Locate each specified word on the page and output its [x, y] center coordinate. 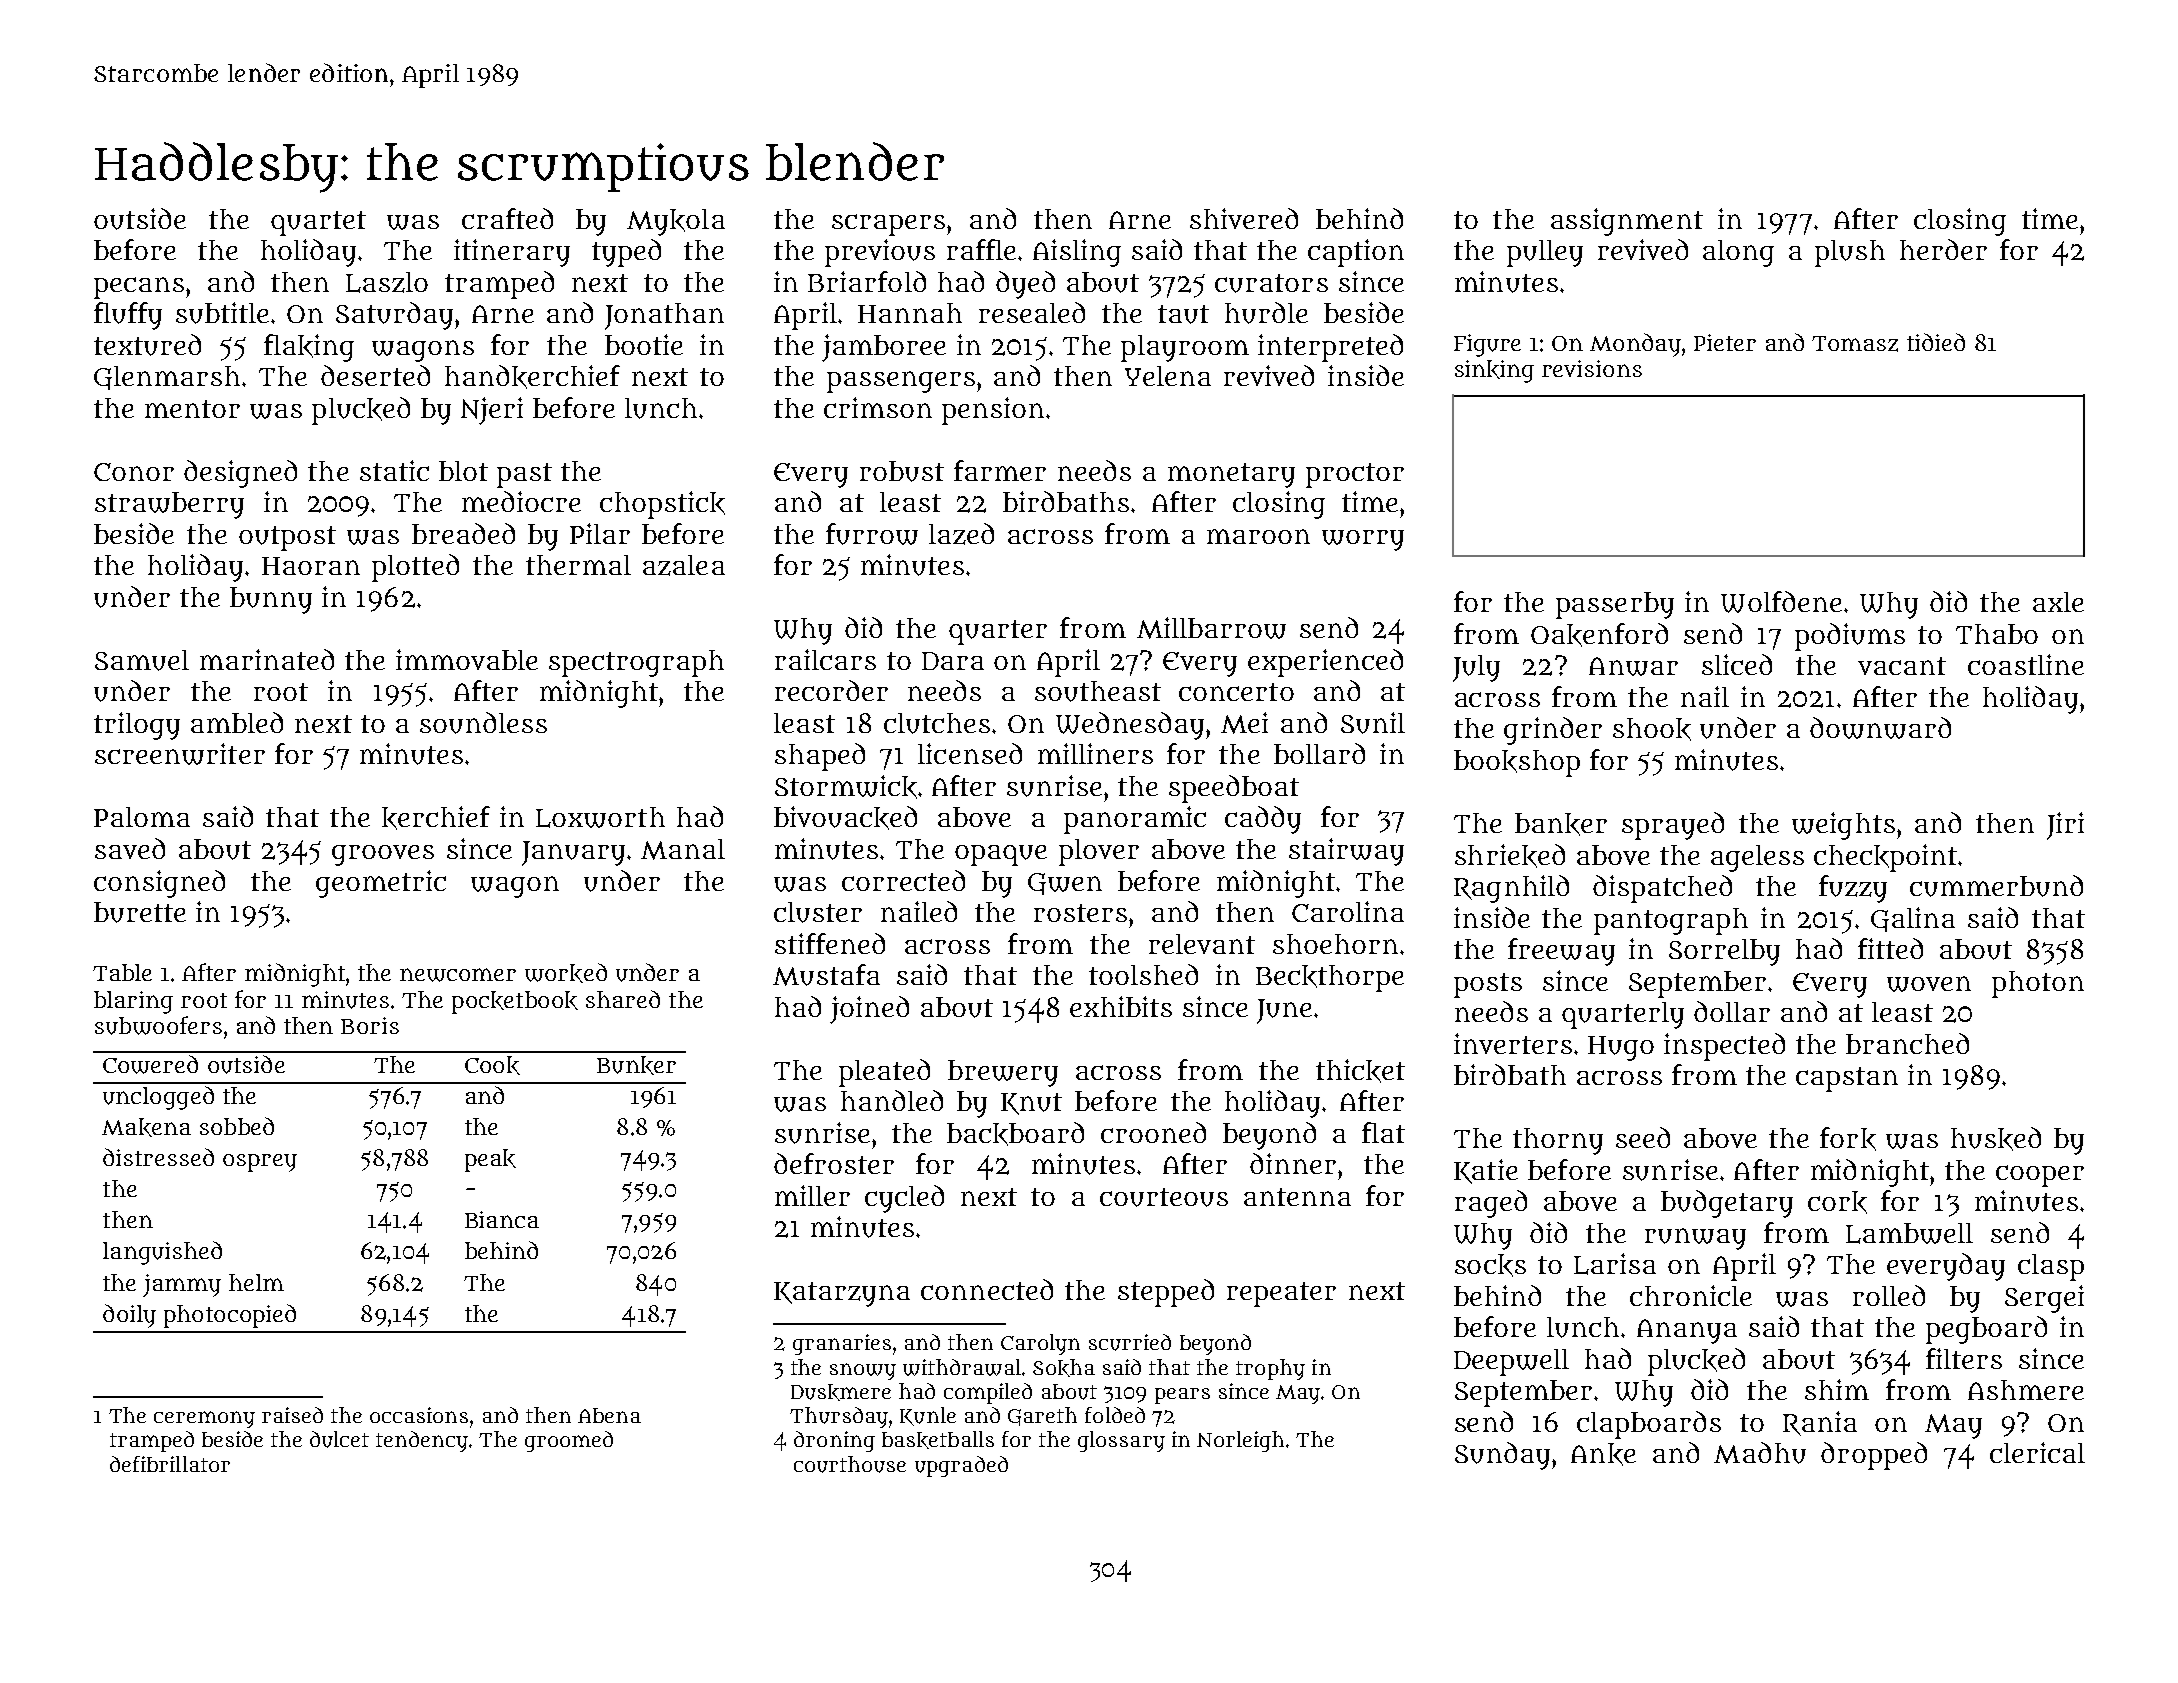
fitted [1890, 948]
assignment [1627, 222]
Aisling [1077, 253]
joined [869, 1010]
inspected [1724, 1047]
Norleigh [1240, 1441]
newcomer [458, 975]
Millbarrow [1211, 628]
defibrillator [170, 1464]
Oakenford [1599, 635]
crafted [507, 218]
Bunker [636, 1065]
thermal [578, 565]
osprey [260, 1163]
